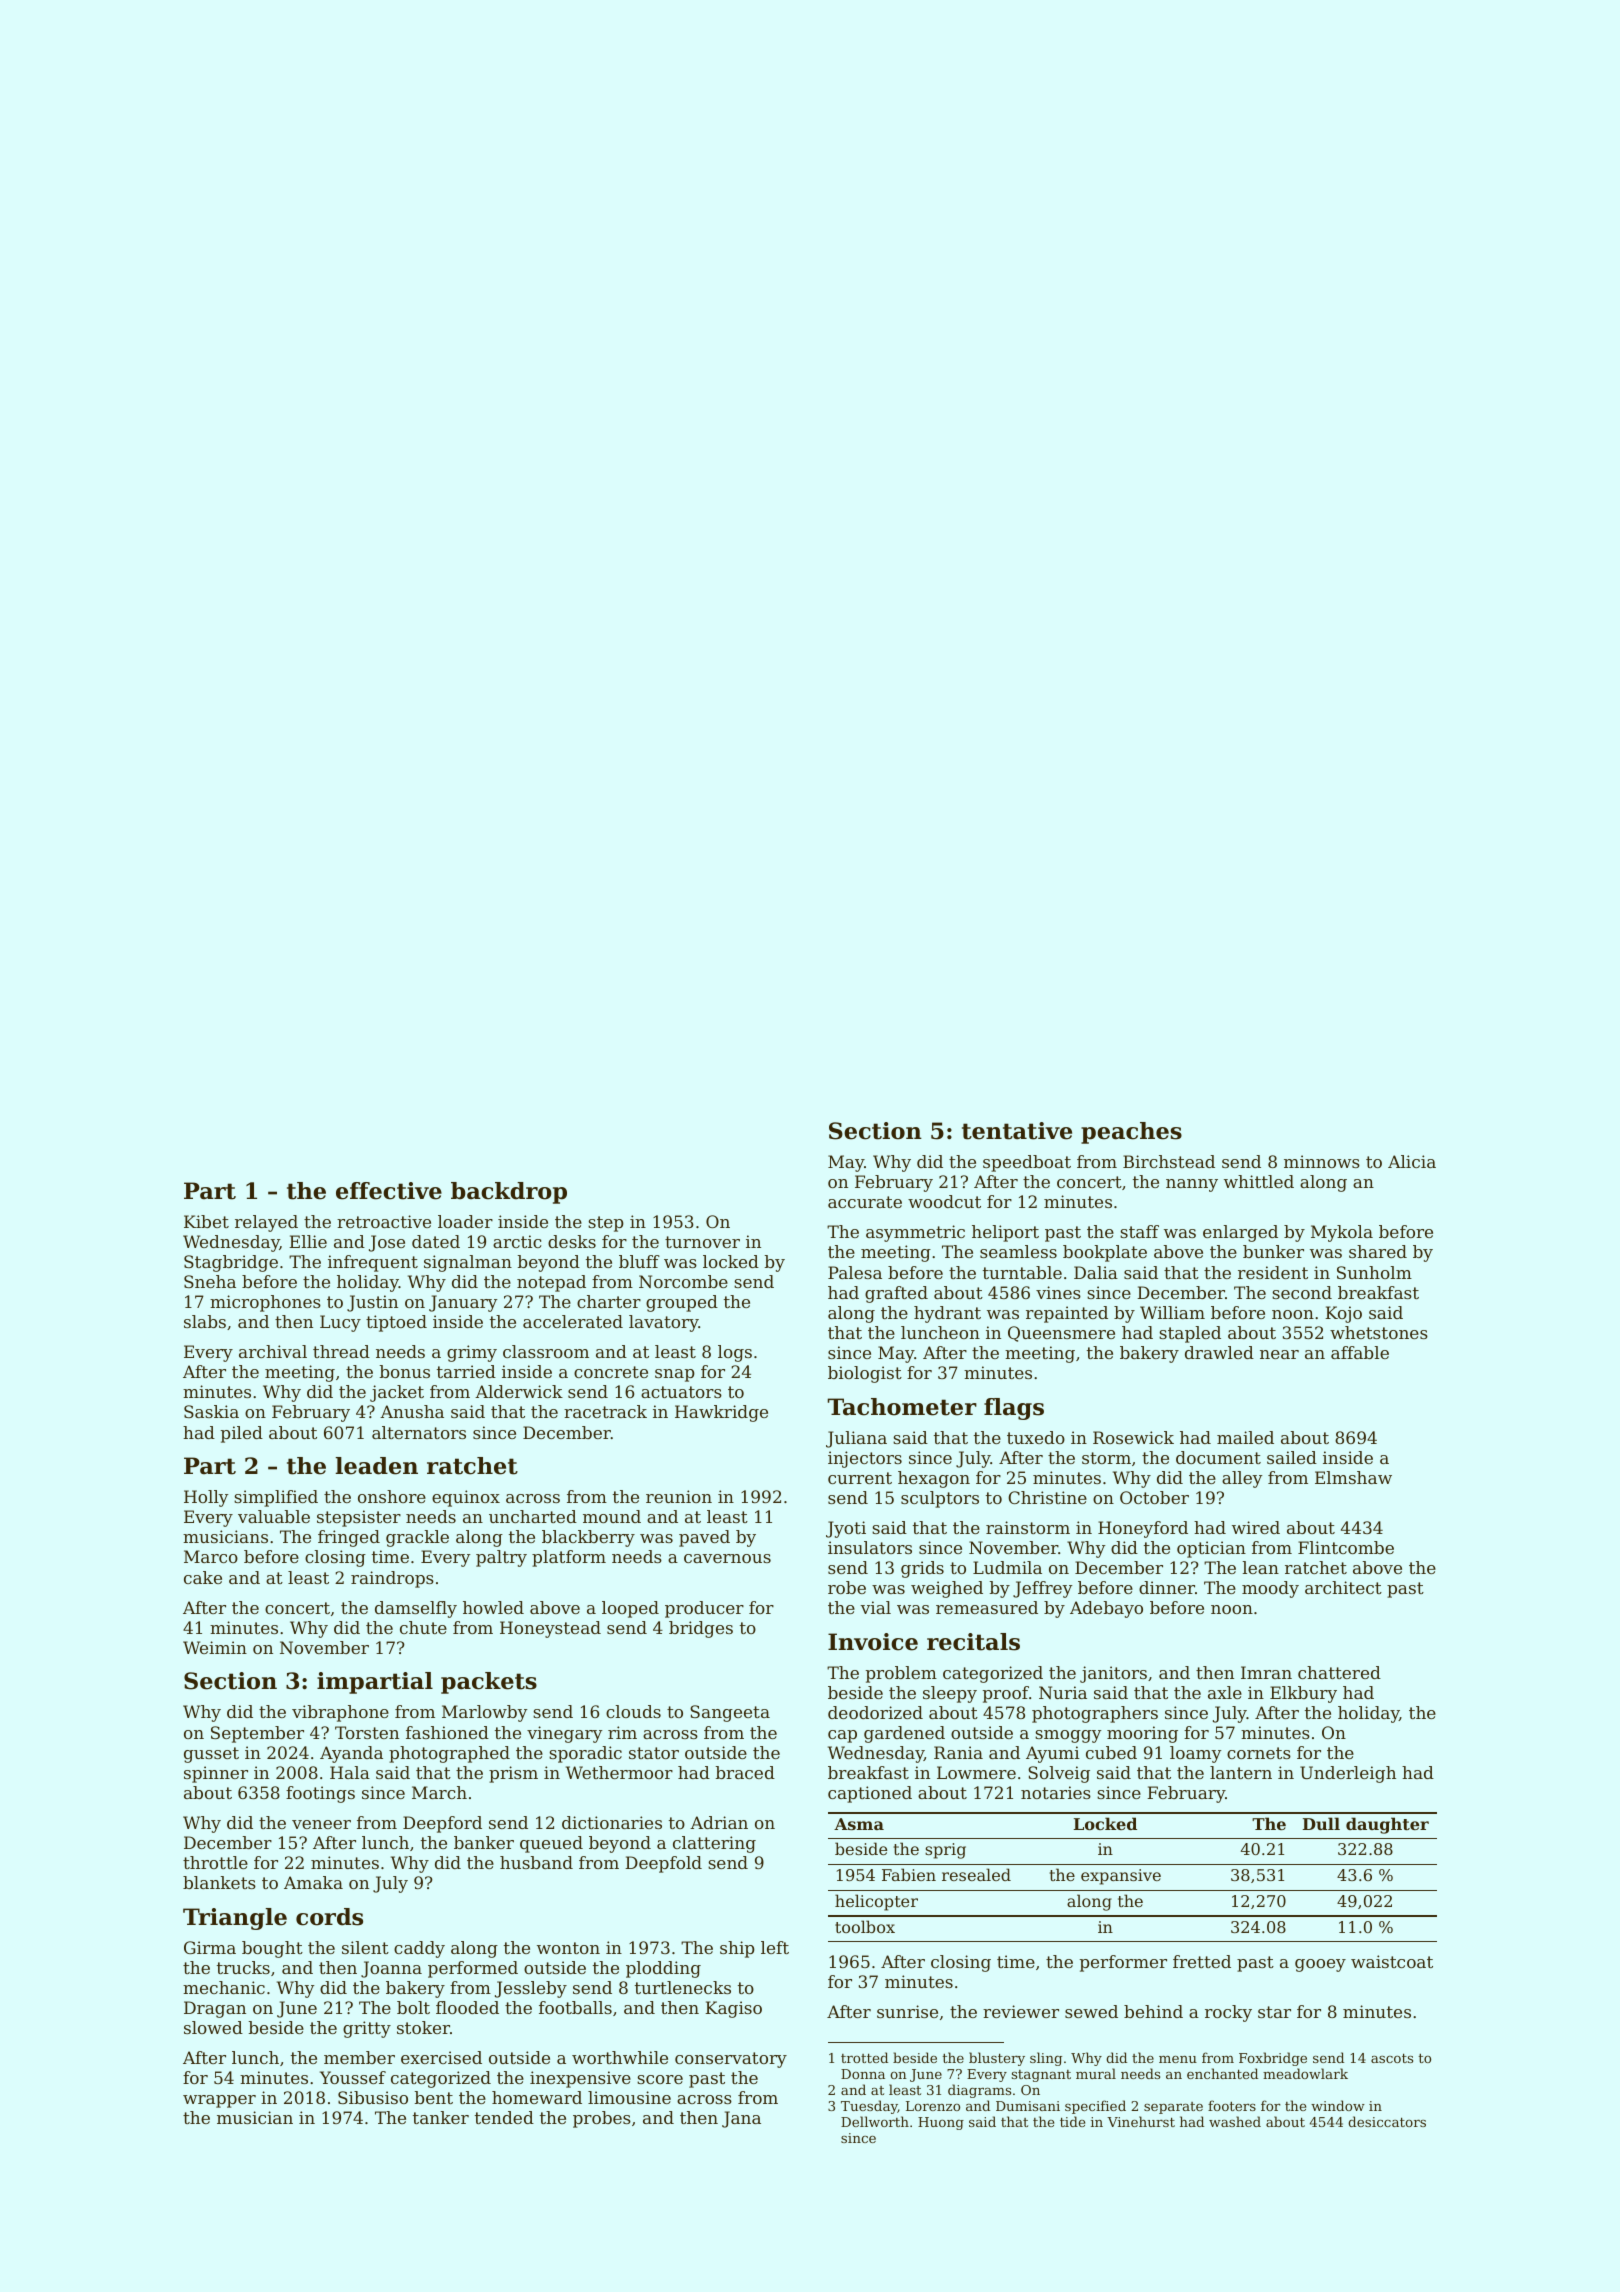 This screenshot has height=2292, width=1620. I want to click on Jana, so click(741, 2119).
